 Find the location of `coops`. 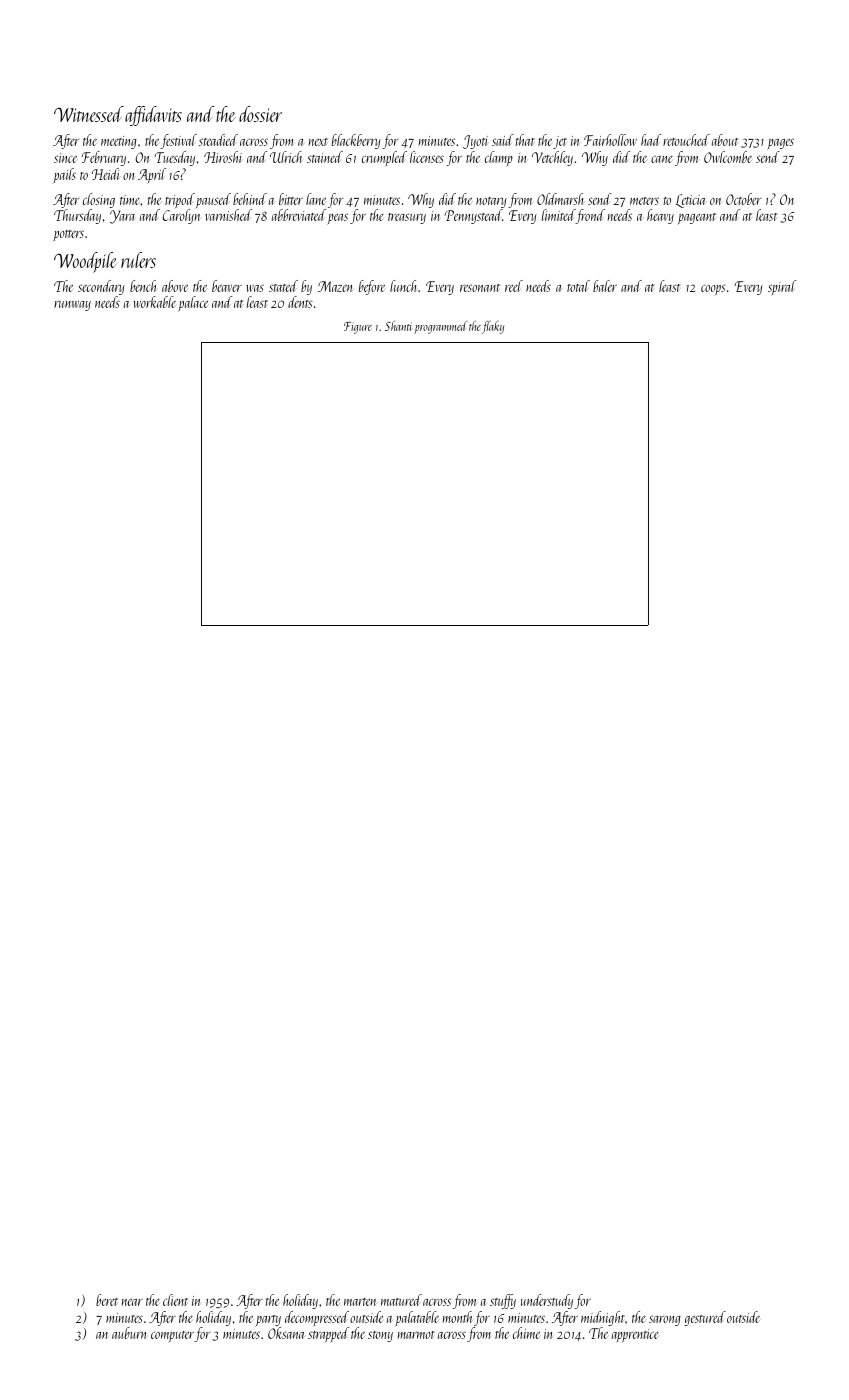

coops is located at coordinates (713, 289).
